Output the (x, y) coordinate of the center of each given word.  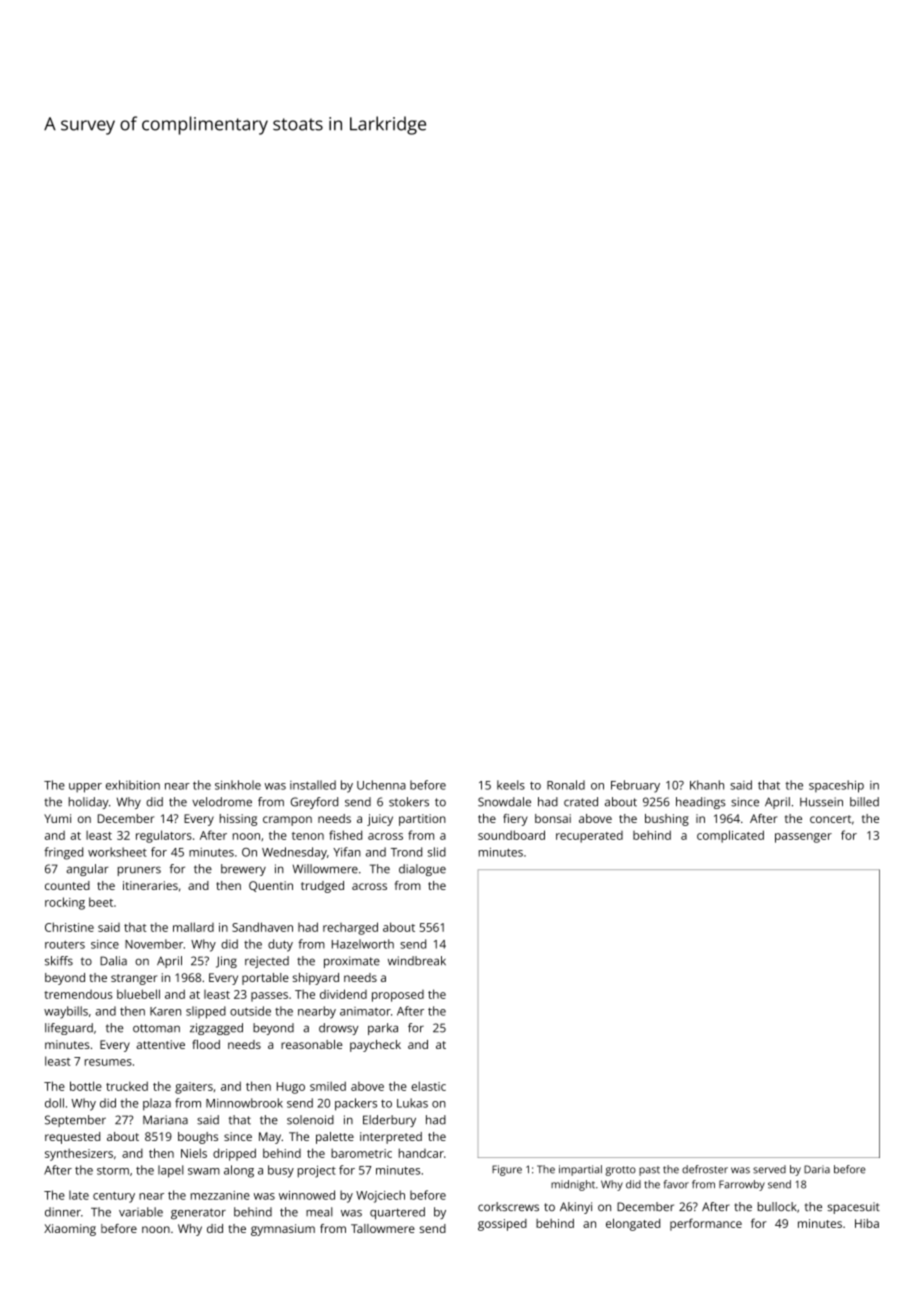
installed (313, 785)
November (154, 944)
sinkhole (238, 785)
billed (864, 802)
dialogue (422, 870)
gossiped (502, 1225)
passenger (803, 838)
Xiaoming (70, 1230)
